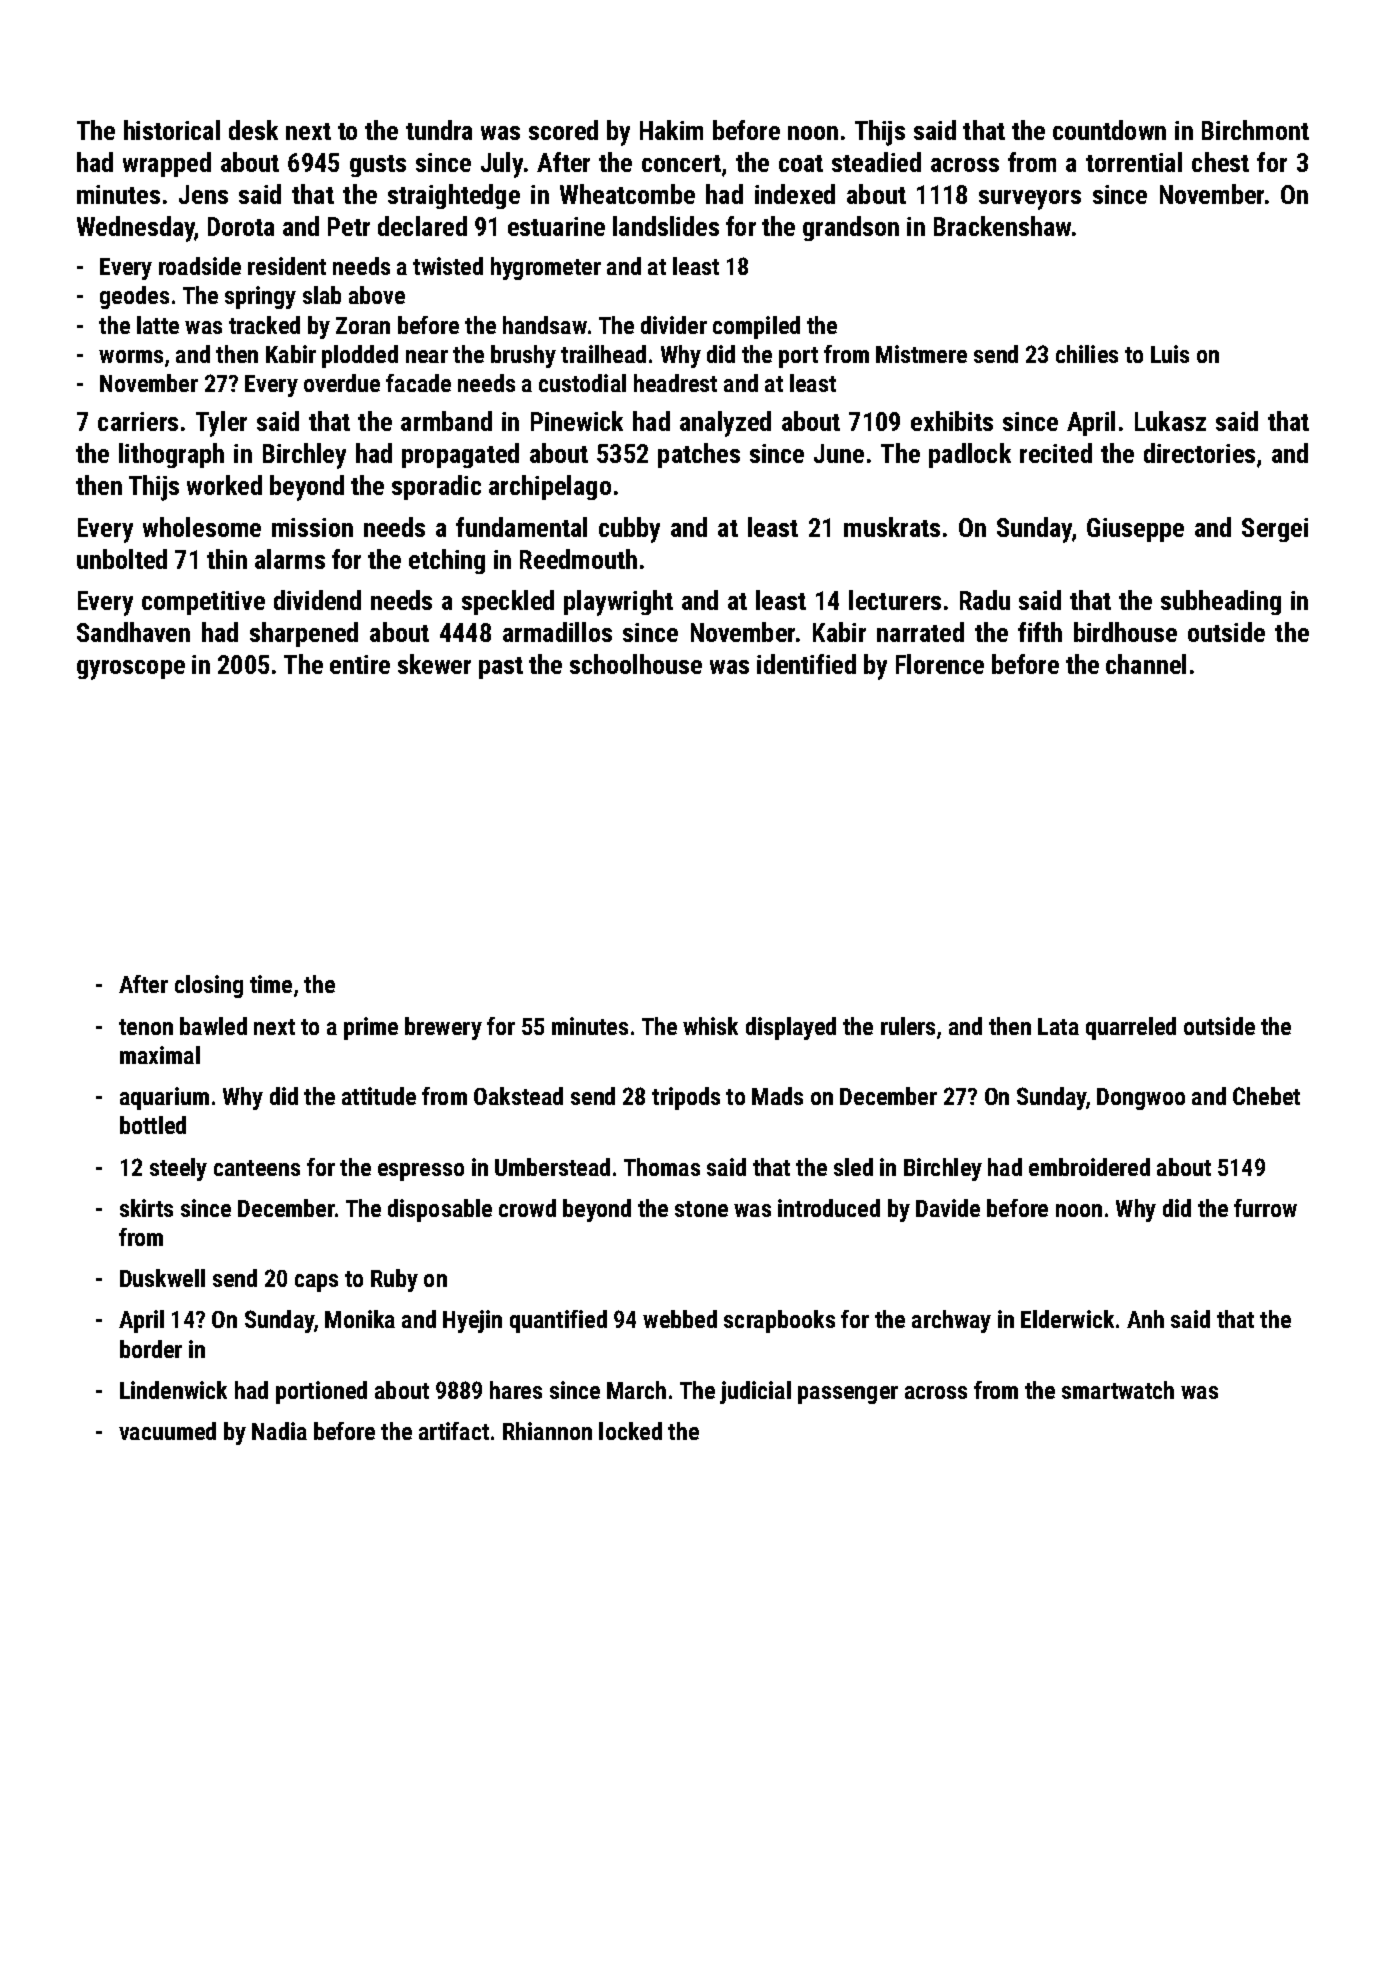  Describe the element at coordinates (279, 1431) in the screenshot. I see `Nadia` at that location.
